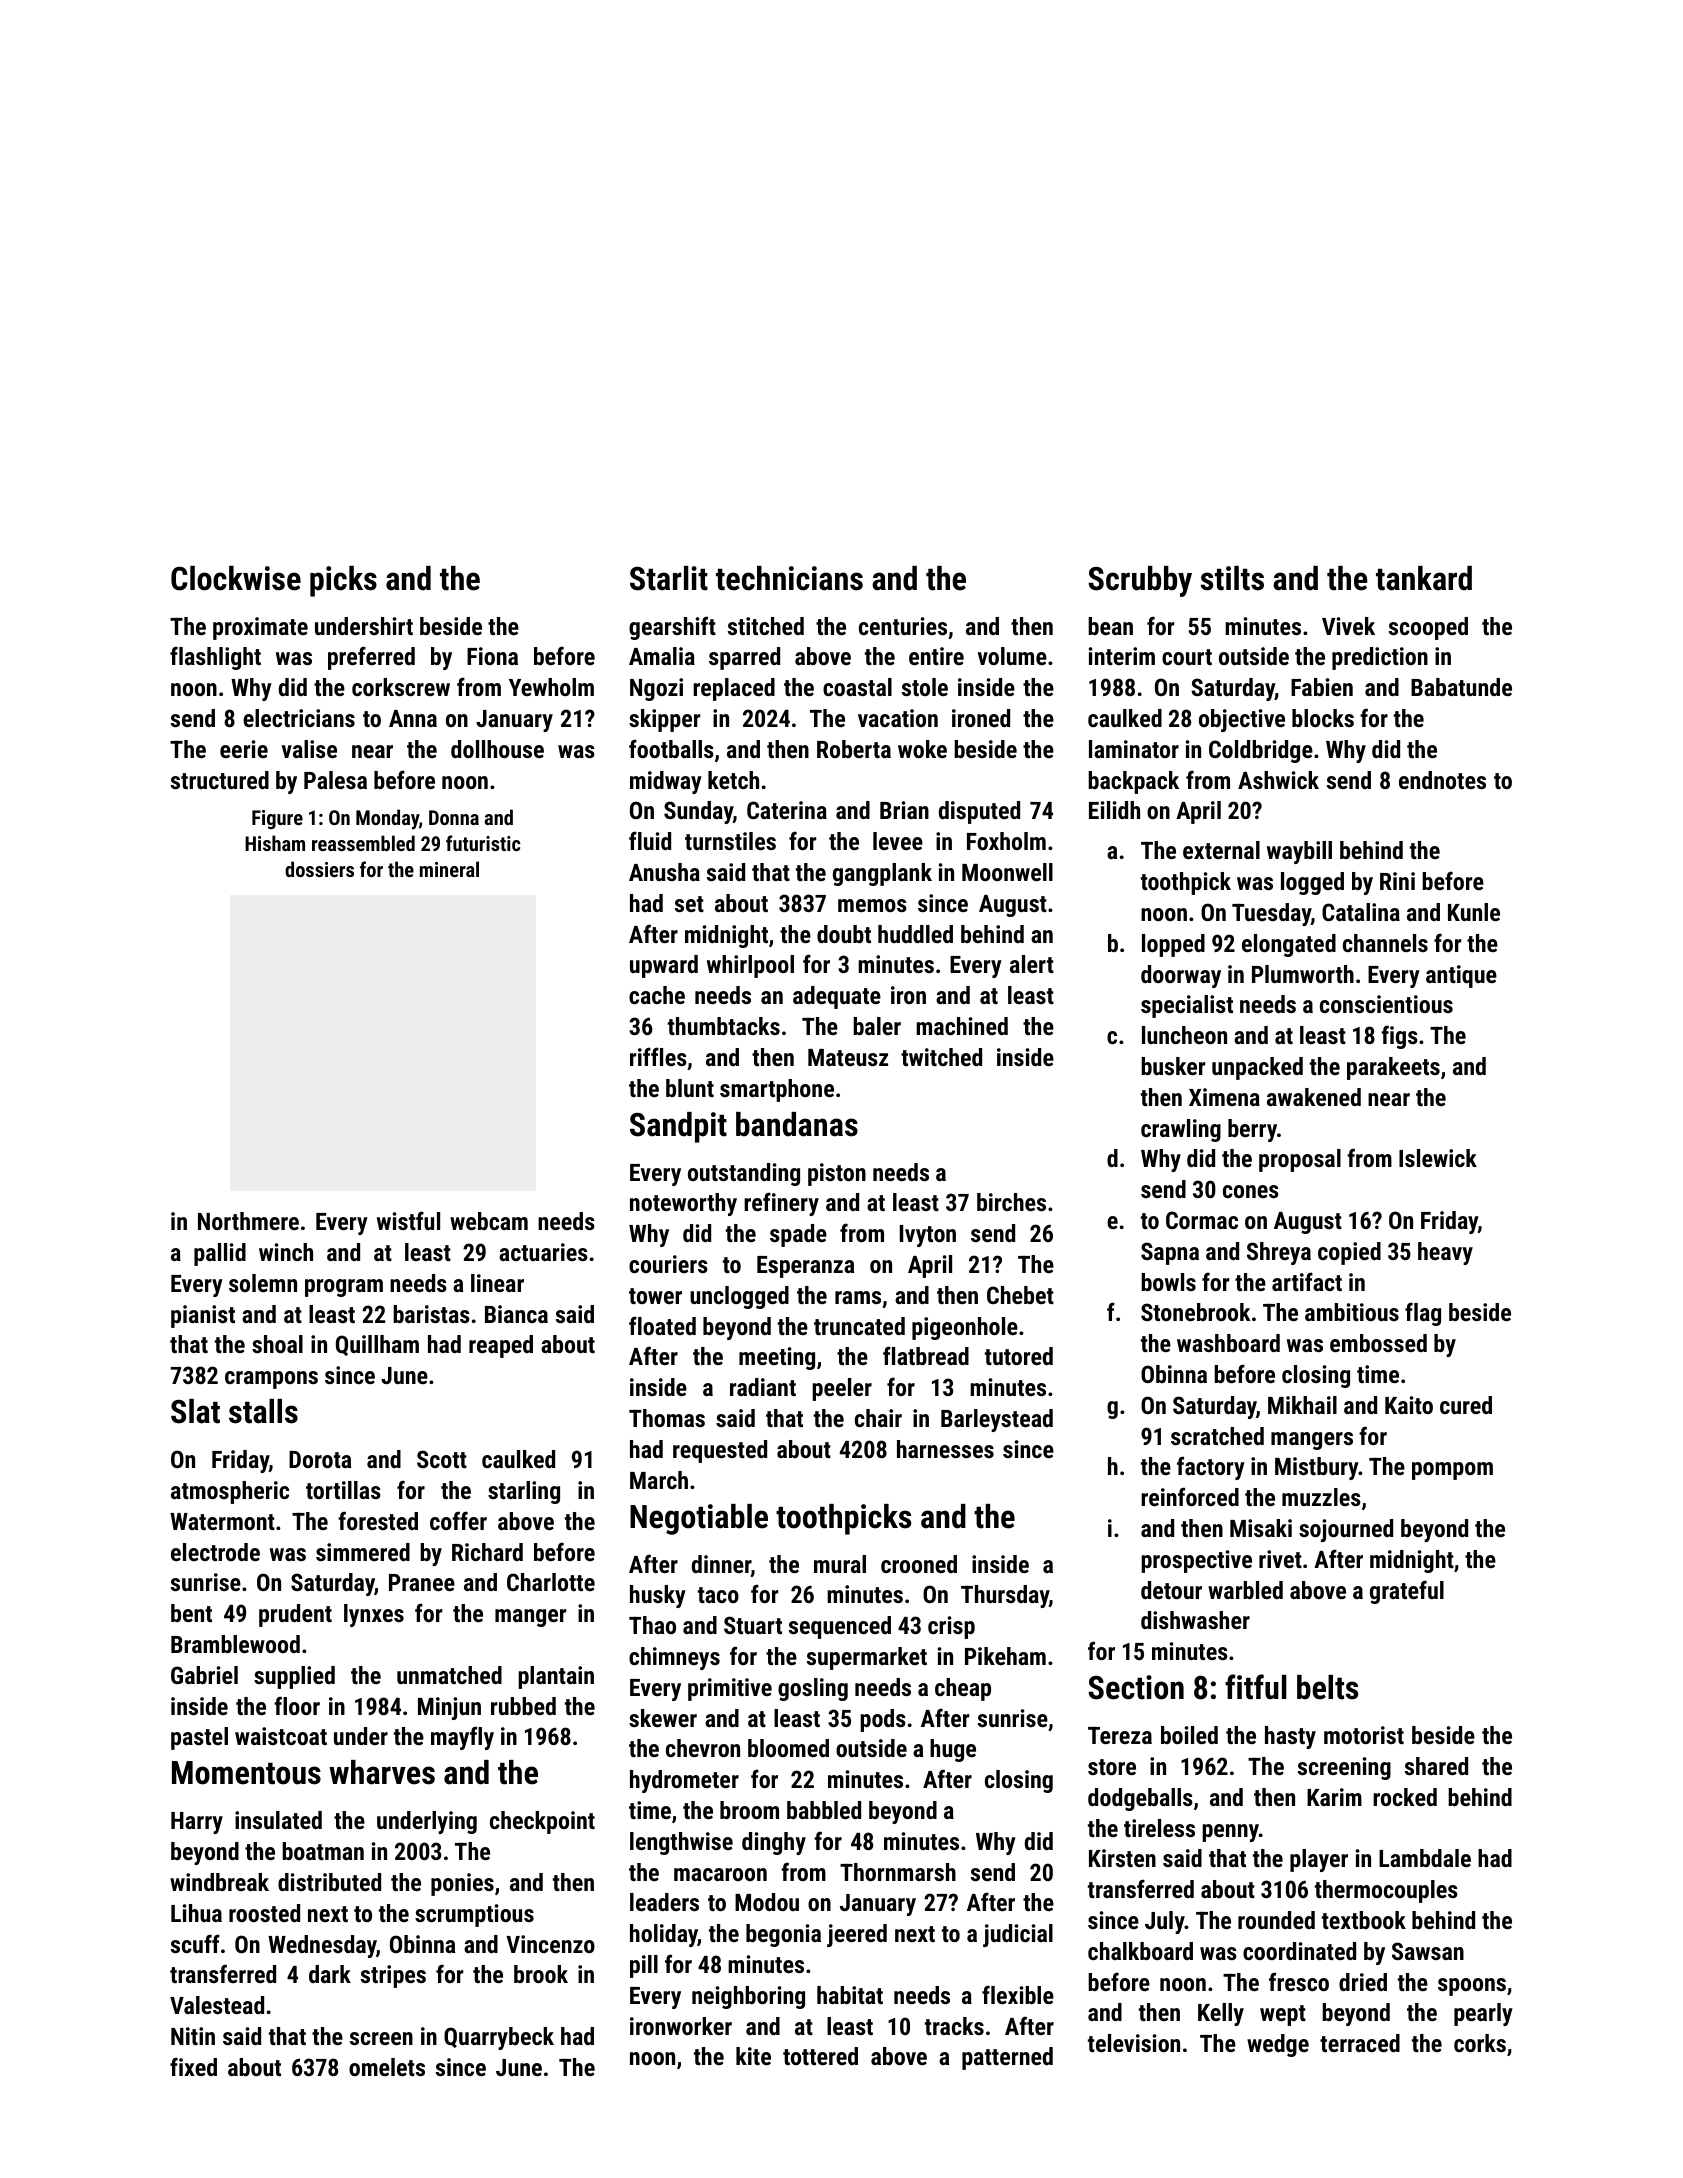 Image resolution: width=1683 pixels, height=2178 pixels. Describe the element at coordinates (883, 1720) in the screenshot. I see `pods` at that location.
